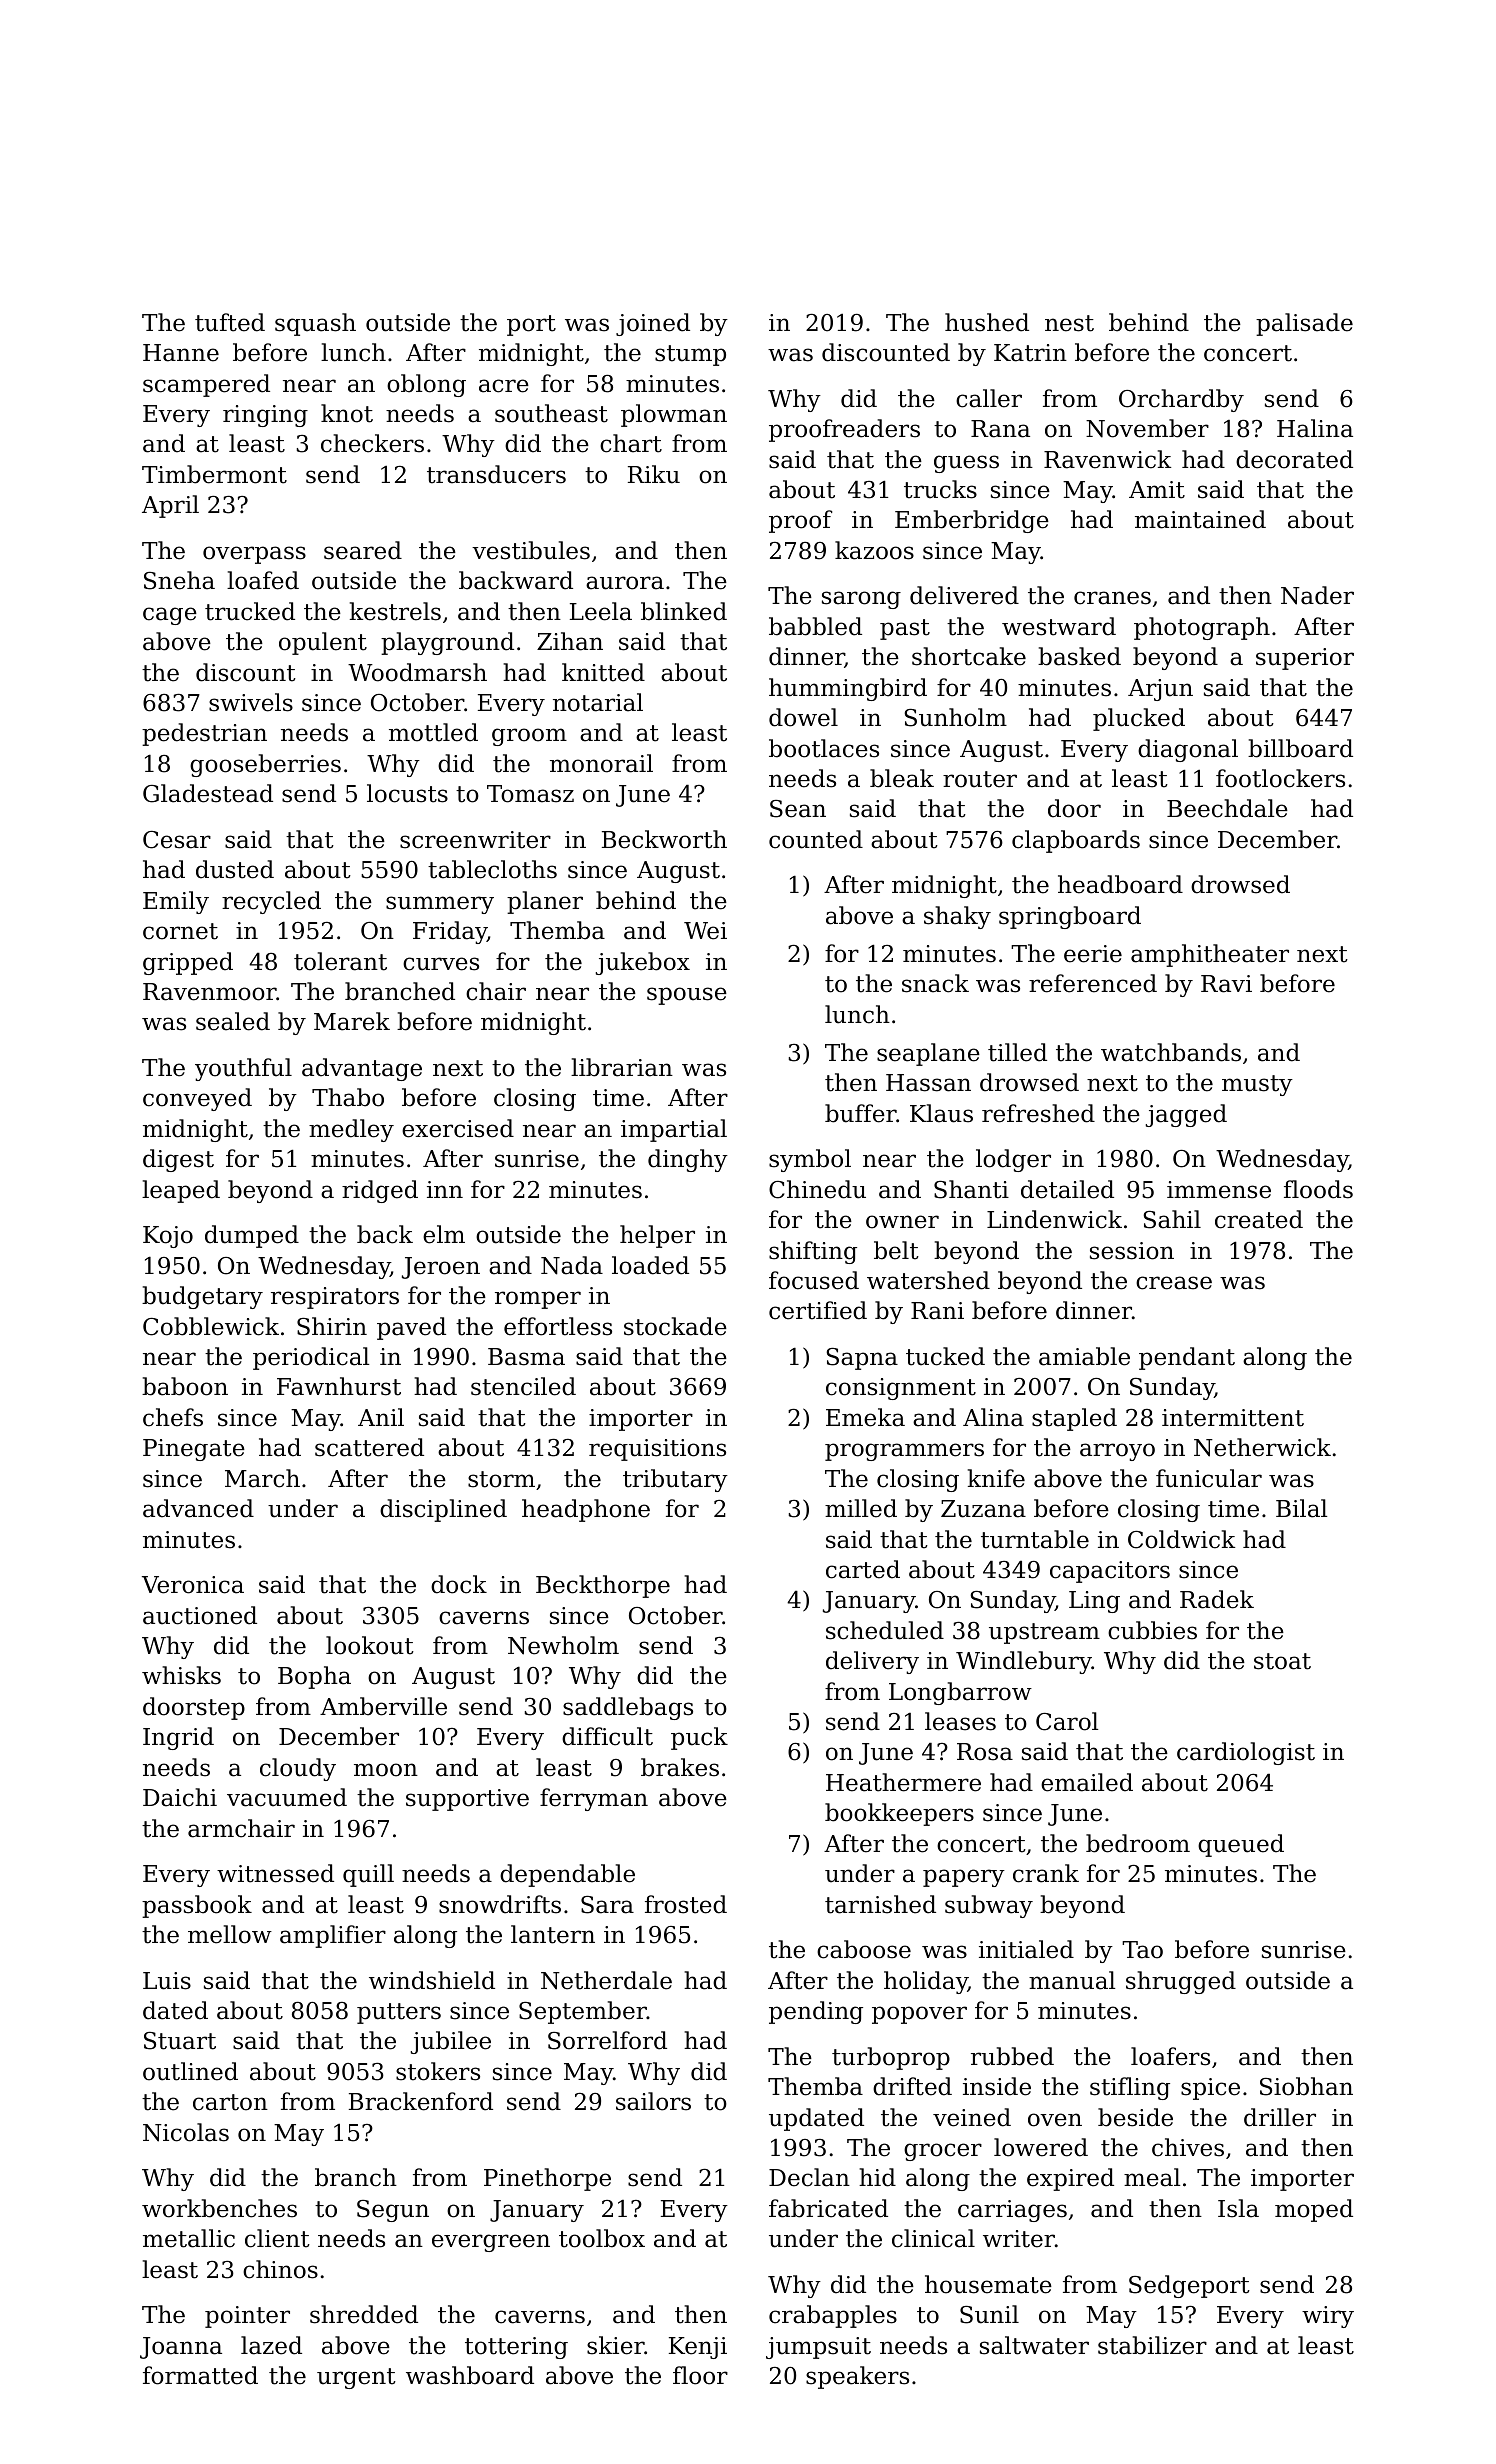  I want to click on November, so click(1147, 428).
